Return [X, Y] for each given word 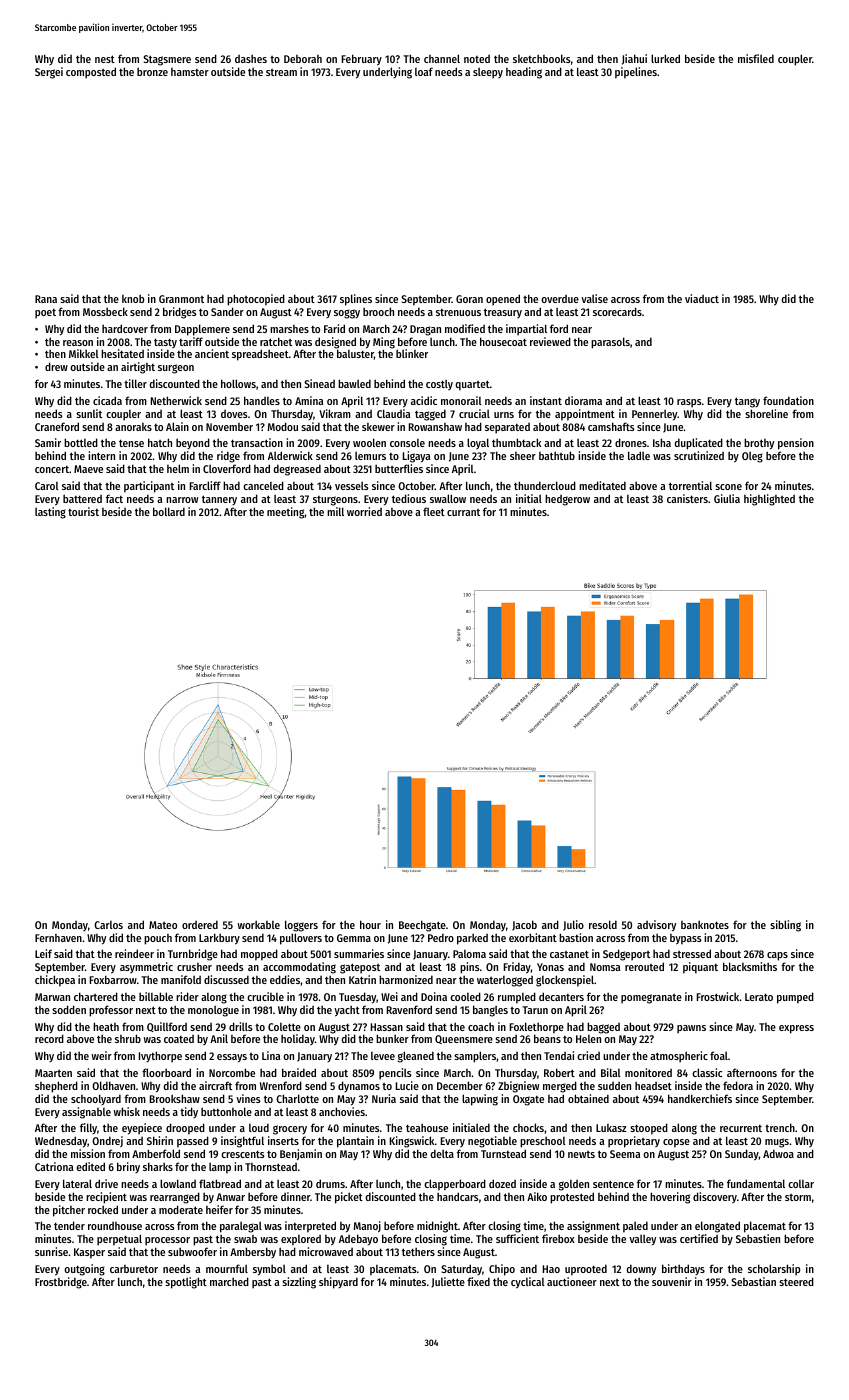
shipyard [338, 1283]
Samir [48, 442]
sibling [785, 926]
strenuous [458, 312]
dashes [251, 58]
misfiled [756, 58]
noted [477, 59]
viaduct [702, 298]
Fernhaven [58, 938]
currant [463, 512]
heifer [219, 1209]
